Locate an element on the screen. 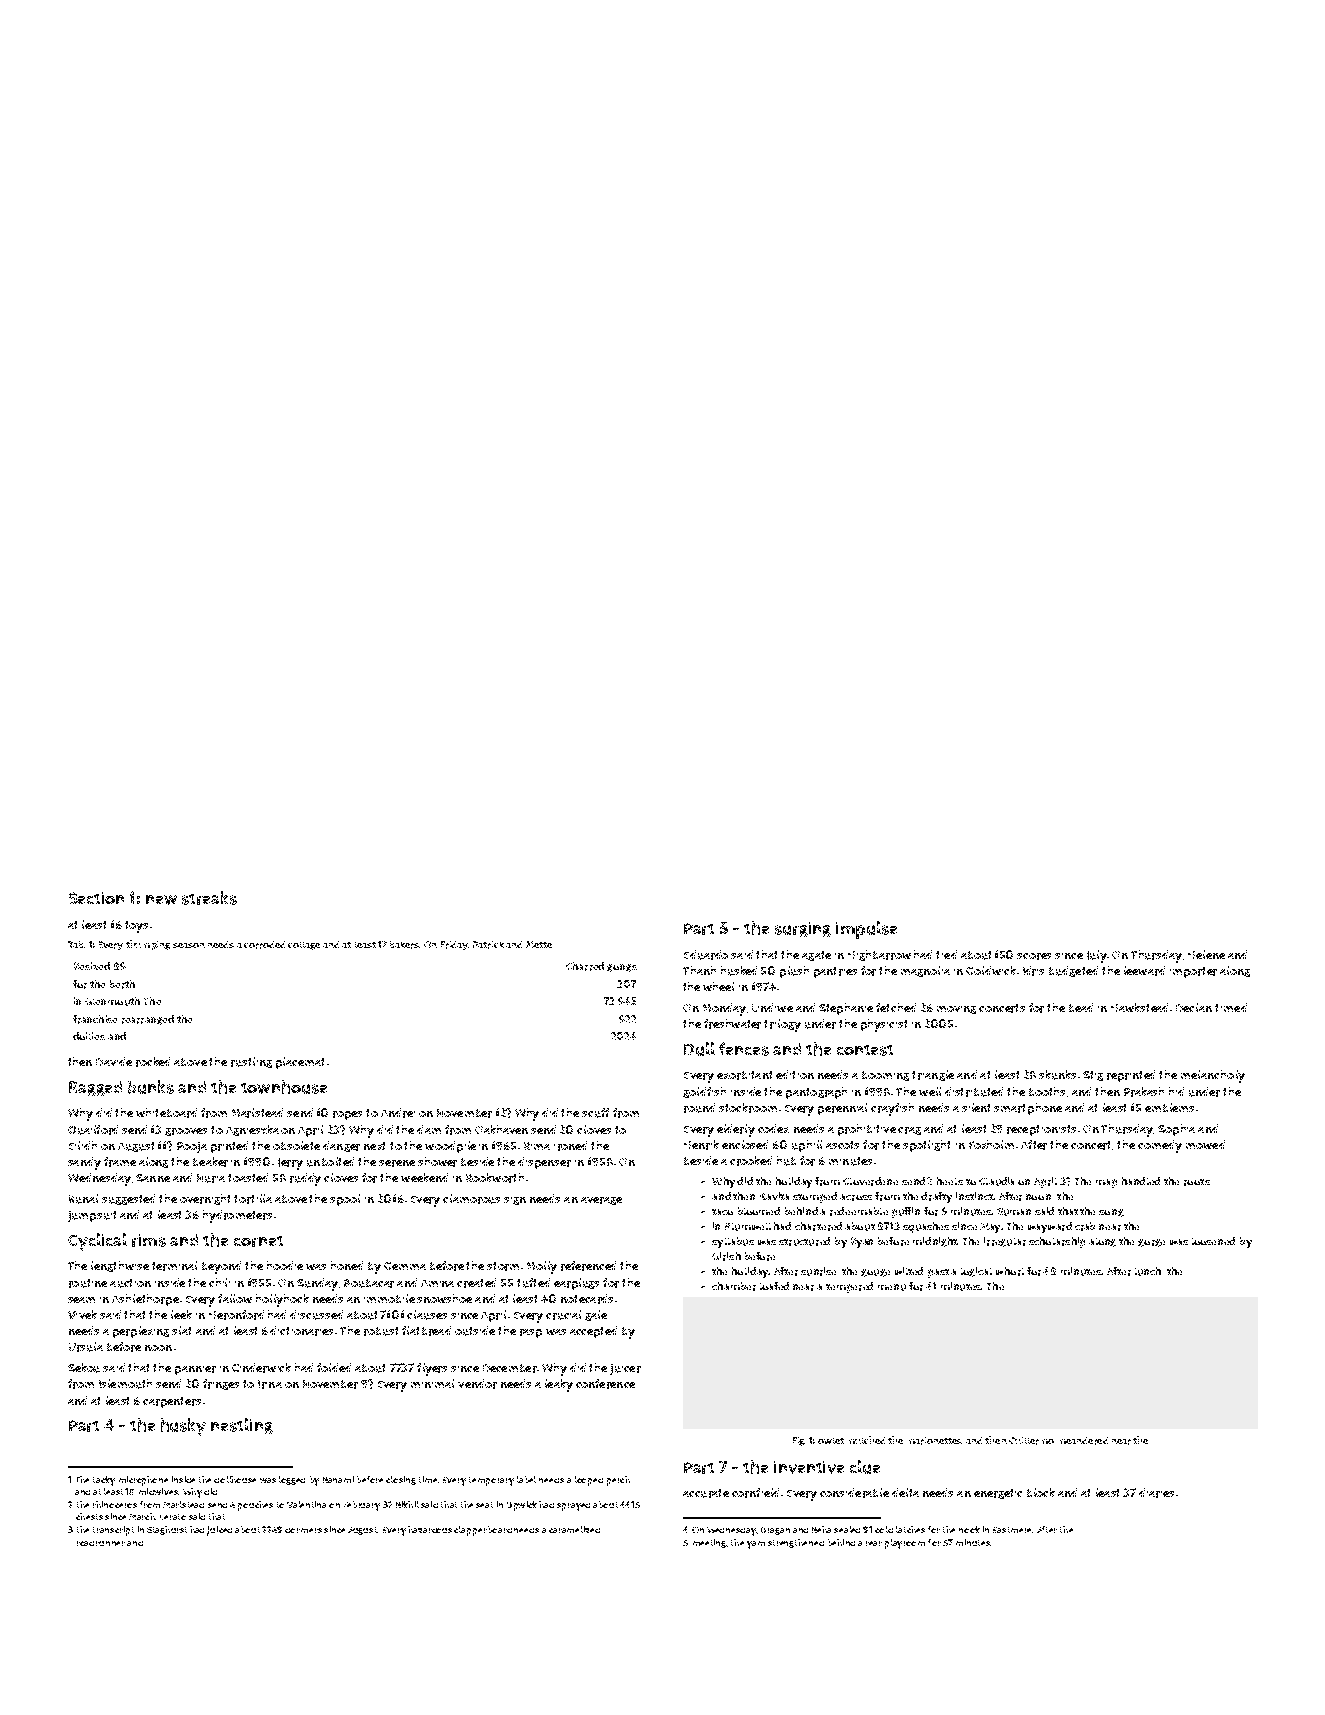 Image resolution: width=1325 pixels, height=1715 pixels. impulse is located at coordinates (866, 930).
